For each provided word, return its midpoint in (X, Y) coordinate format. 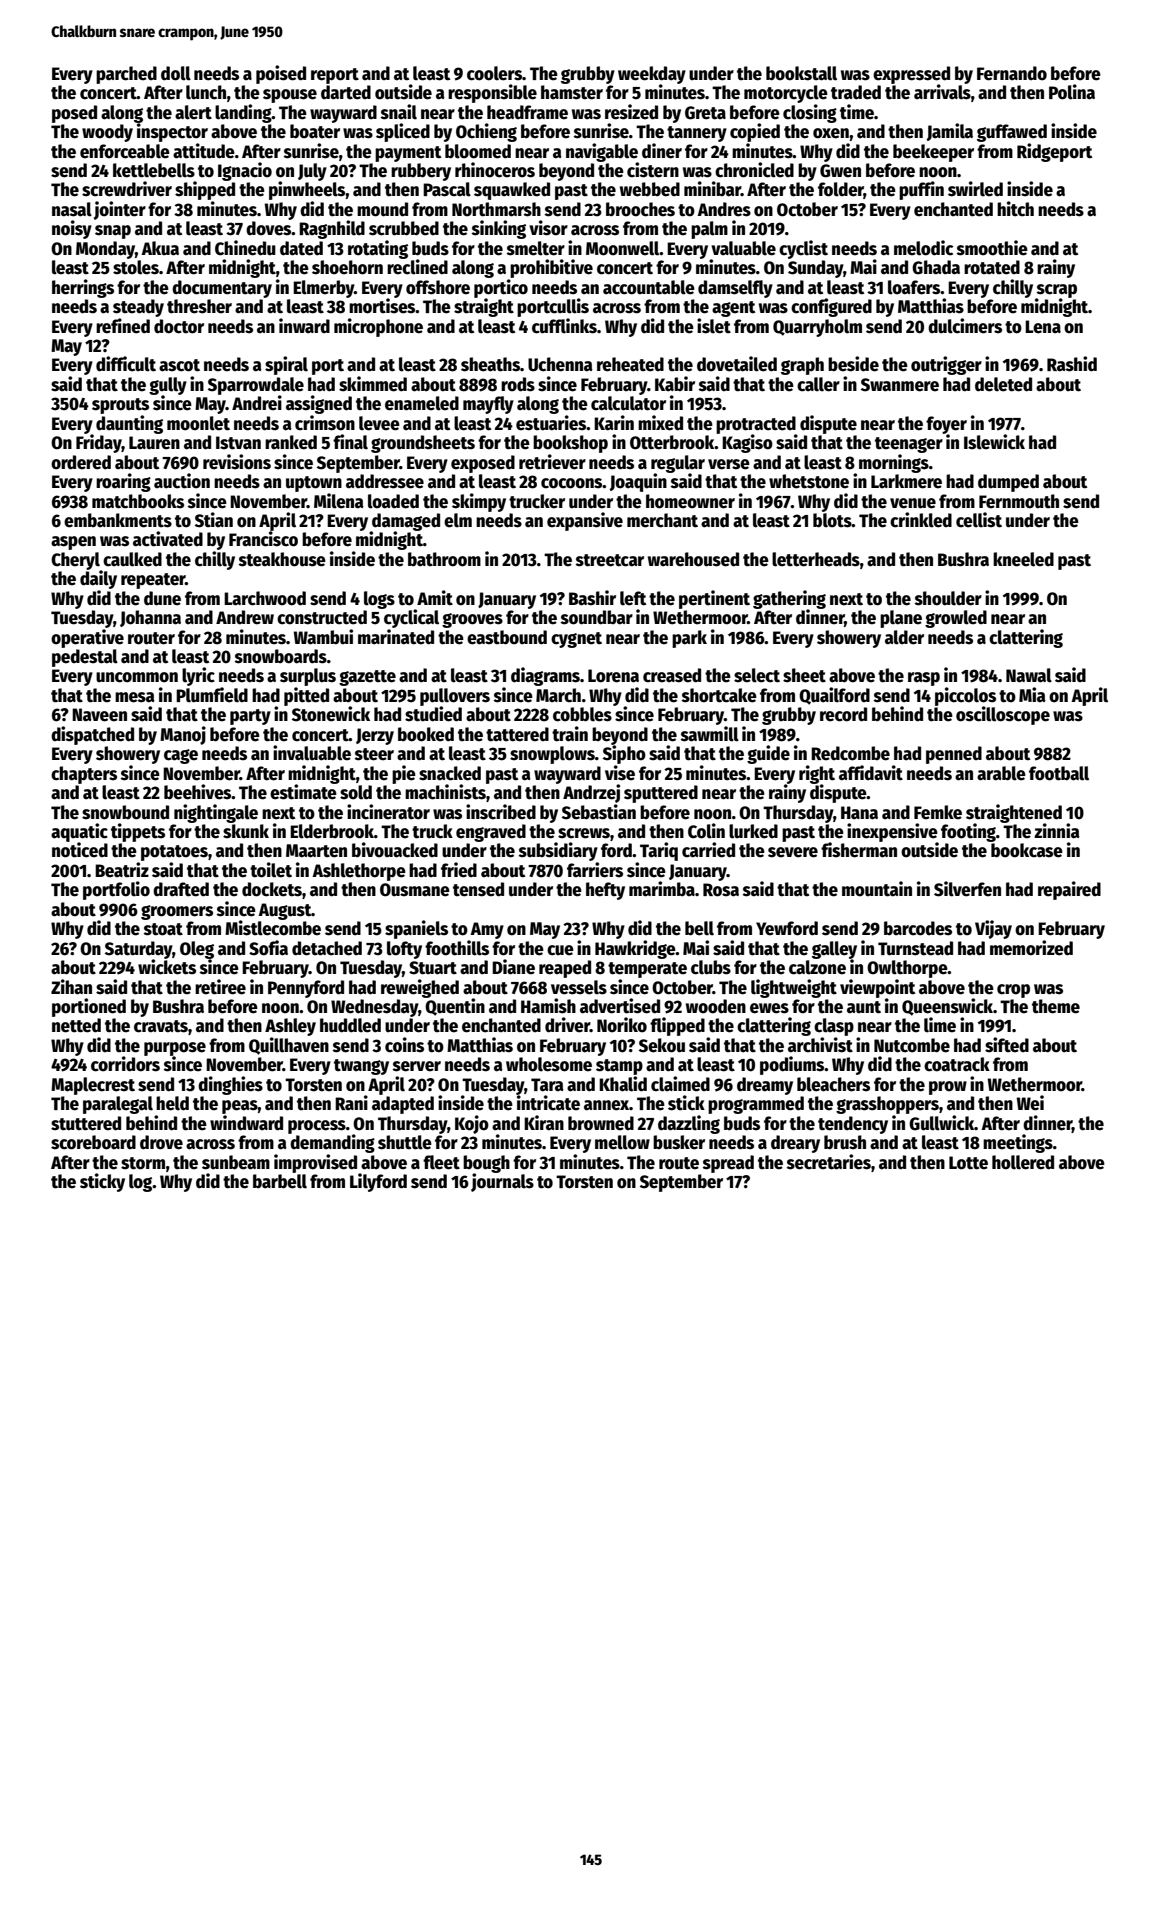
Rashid (1072, 364)
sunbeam (236, 1162)
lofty (404, 950)
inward (304, 326)
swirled (975, 189)
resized (631, 112)
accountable (649, 287)
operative (87, 638)
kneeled (1023, 559)
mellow (622, 1142)
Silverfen (967, 889)
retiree (220, 987)
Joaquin (638, 482)
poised (281, 74)
